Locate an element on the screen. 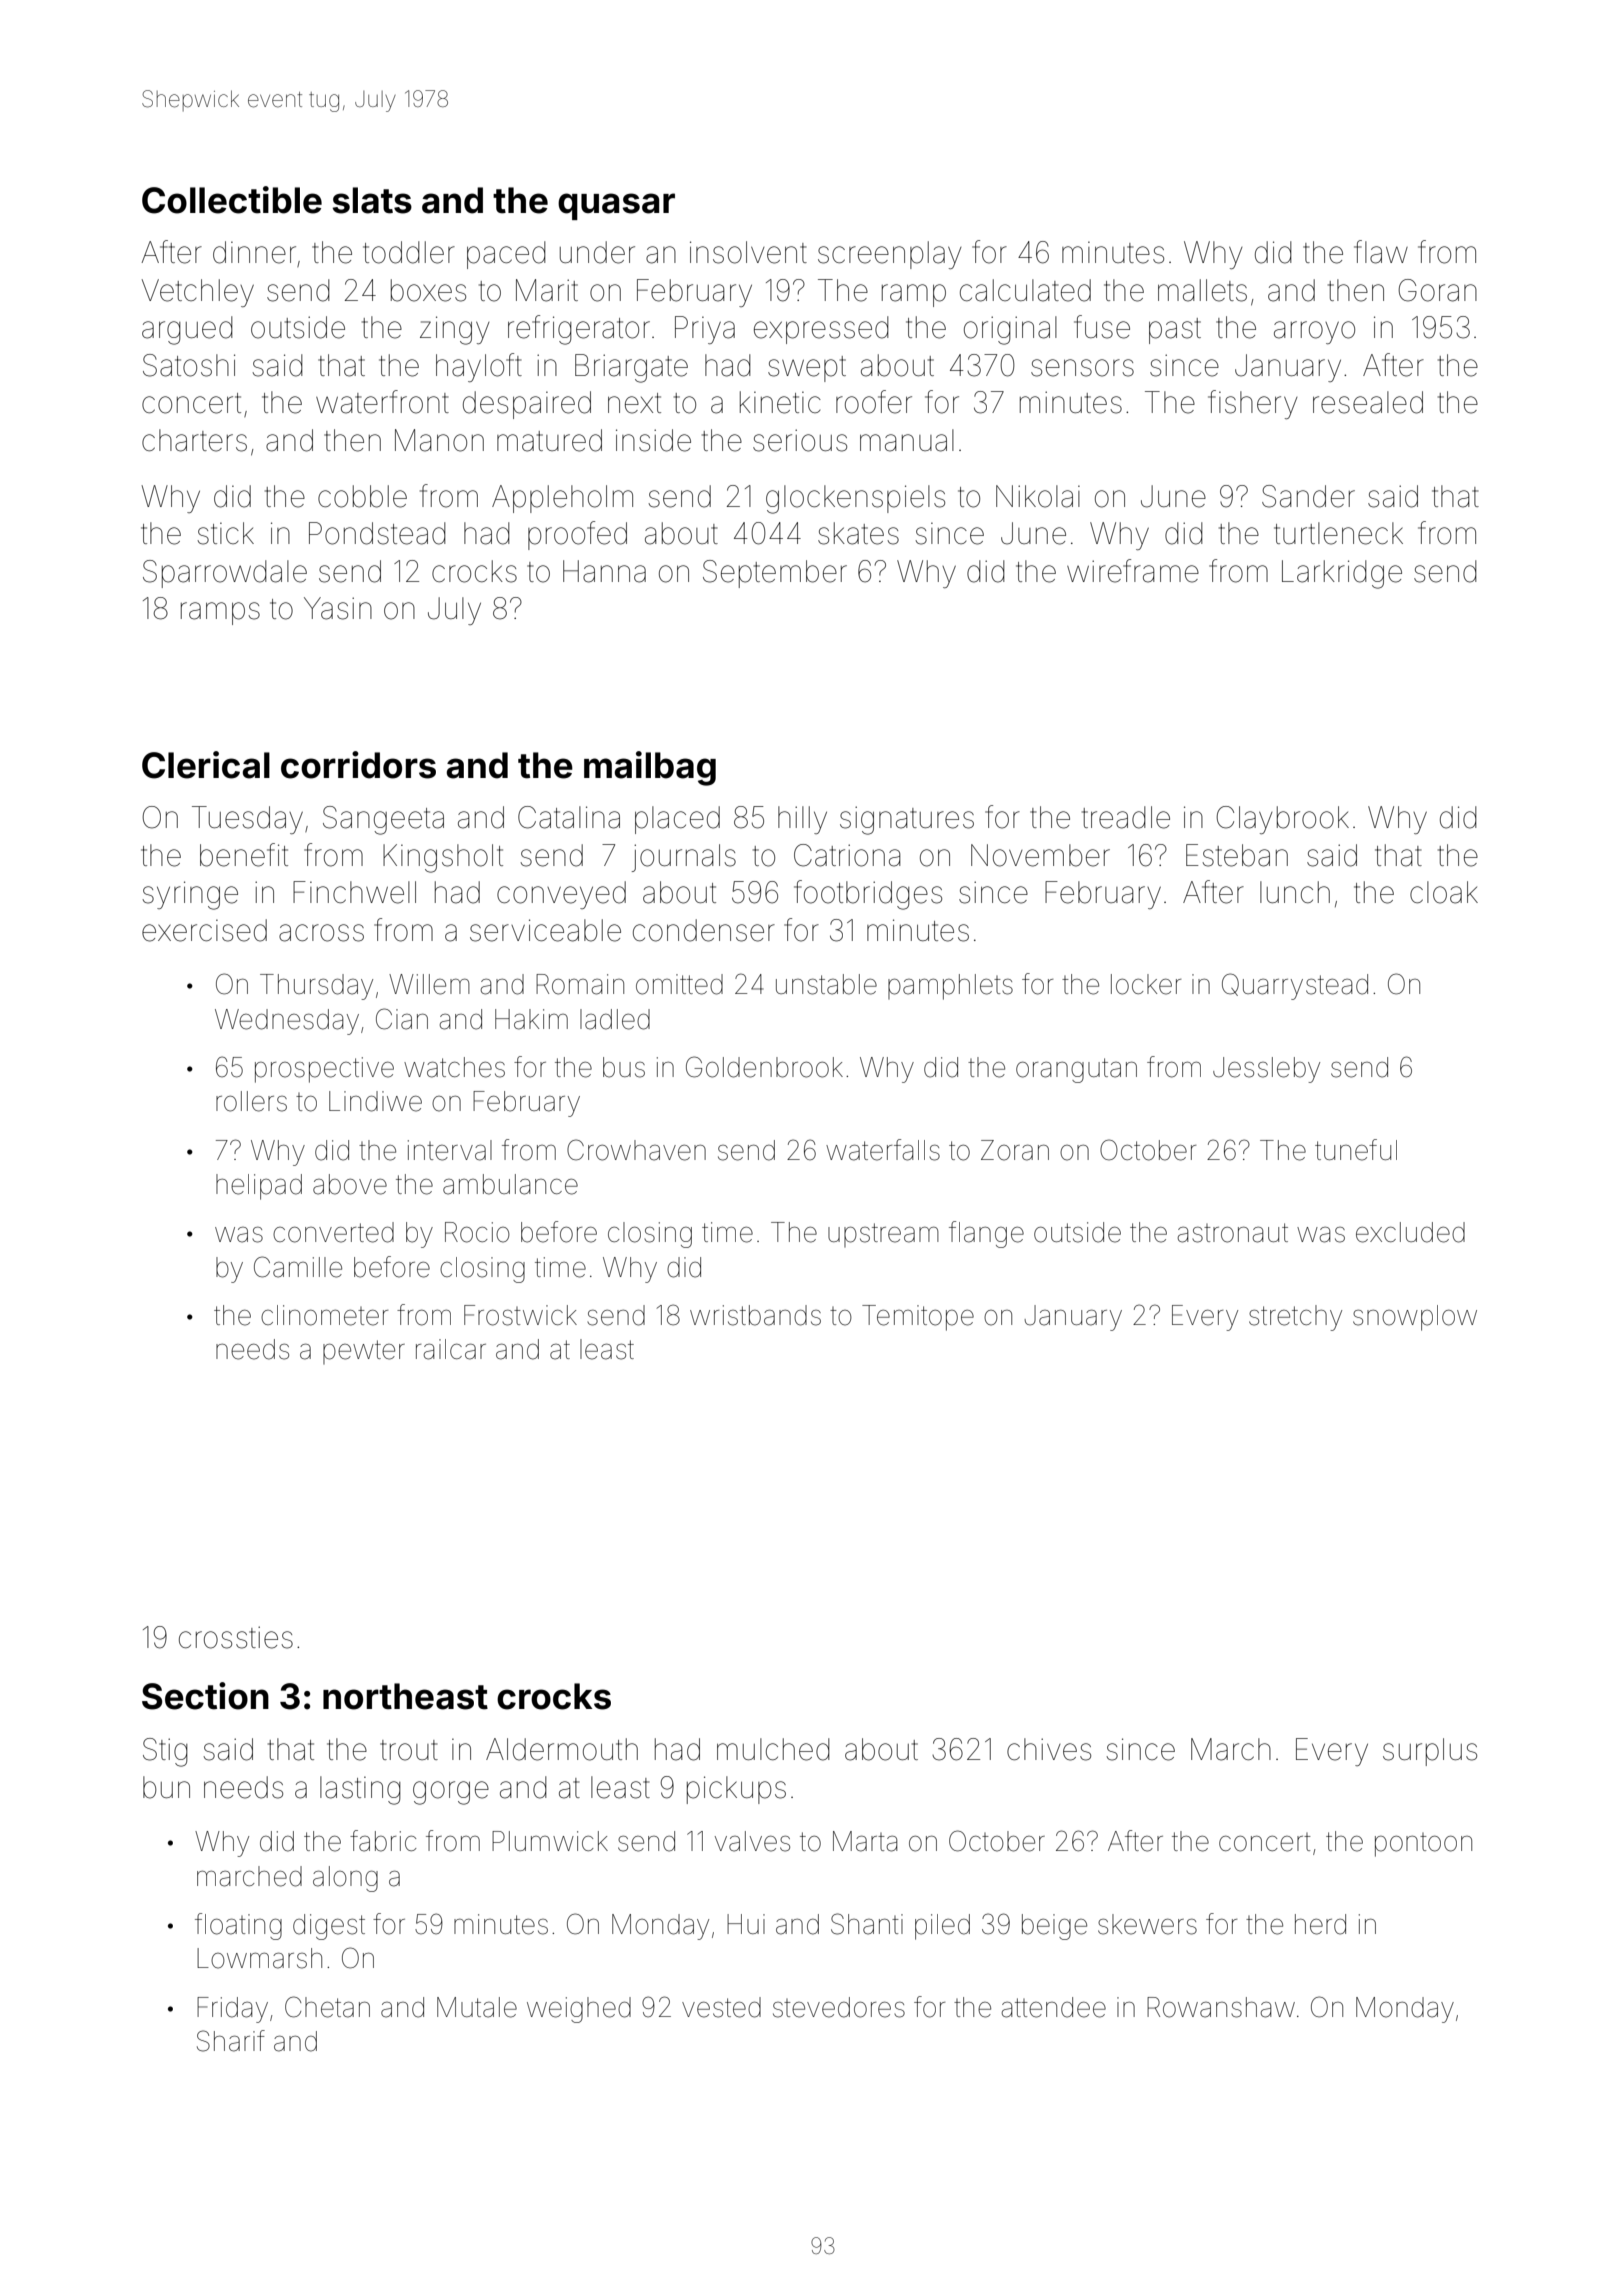 The image size is (1620, 2292). stretchy is located at coordinates (1295, 1318).
